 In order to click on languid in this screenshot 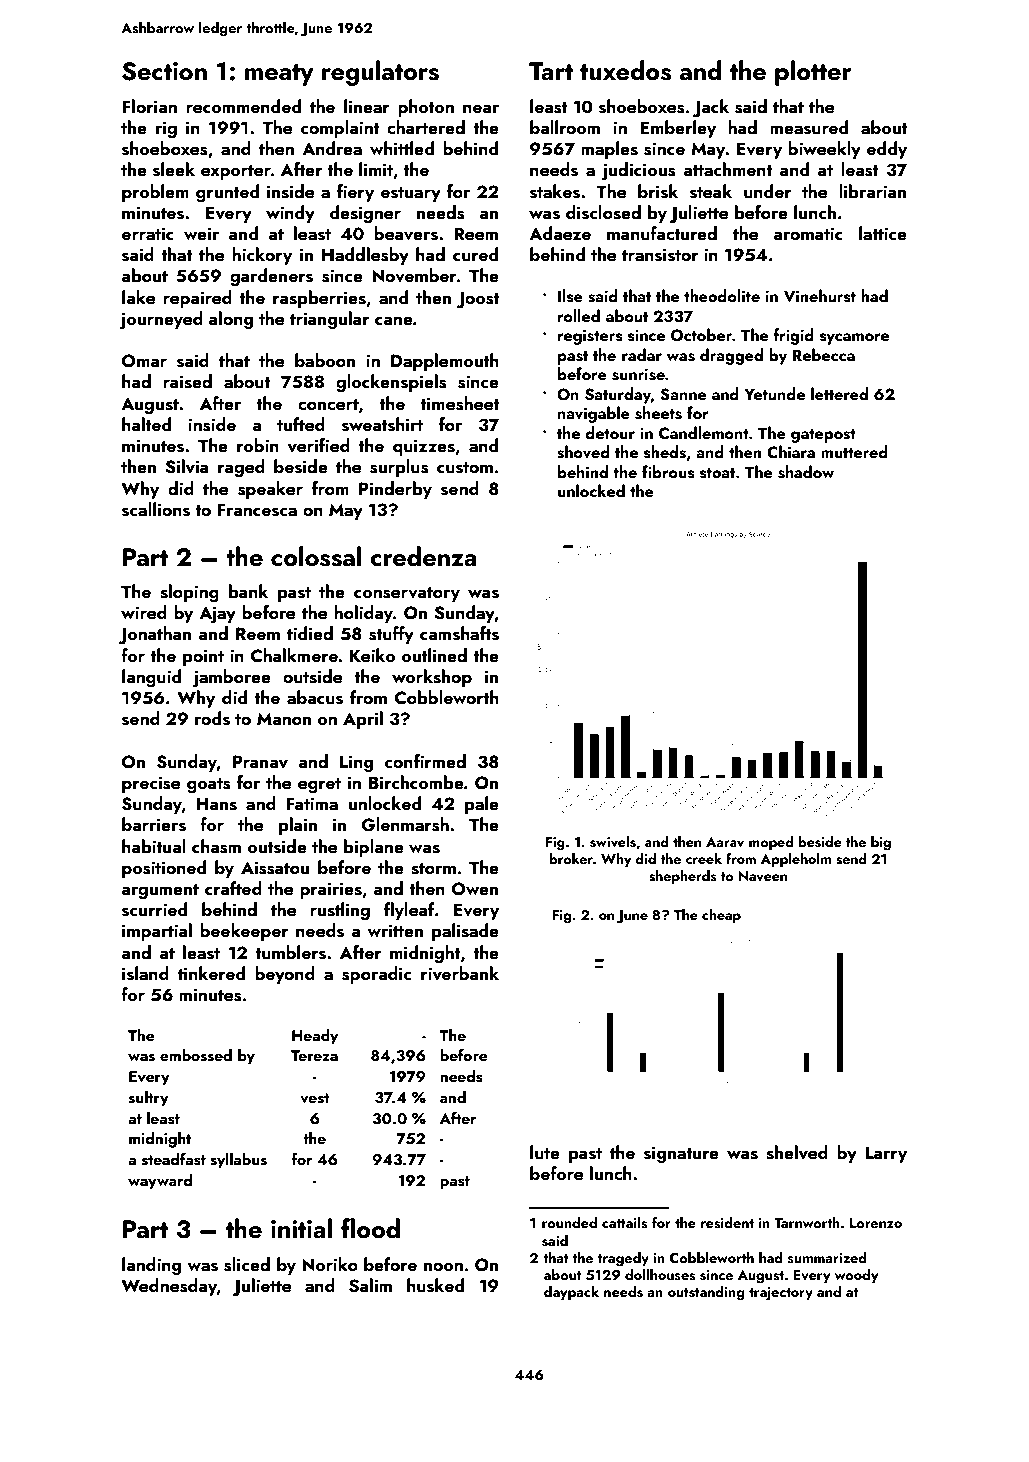, I will do `click(151, 678)`.
